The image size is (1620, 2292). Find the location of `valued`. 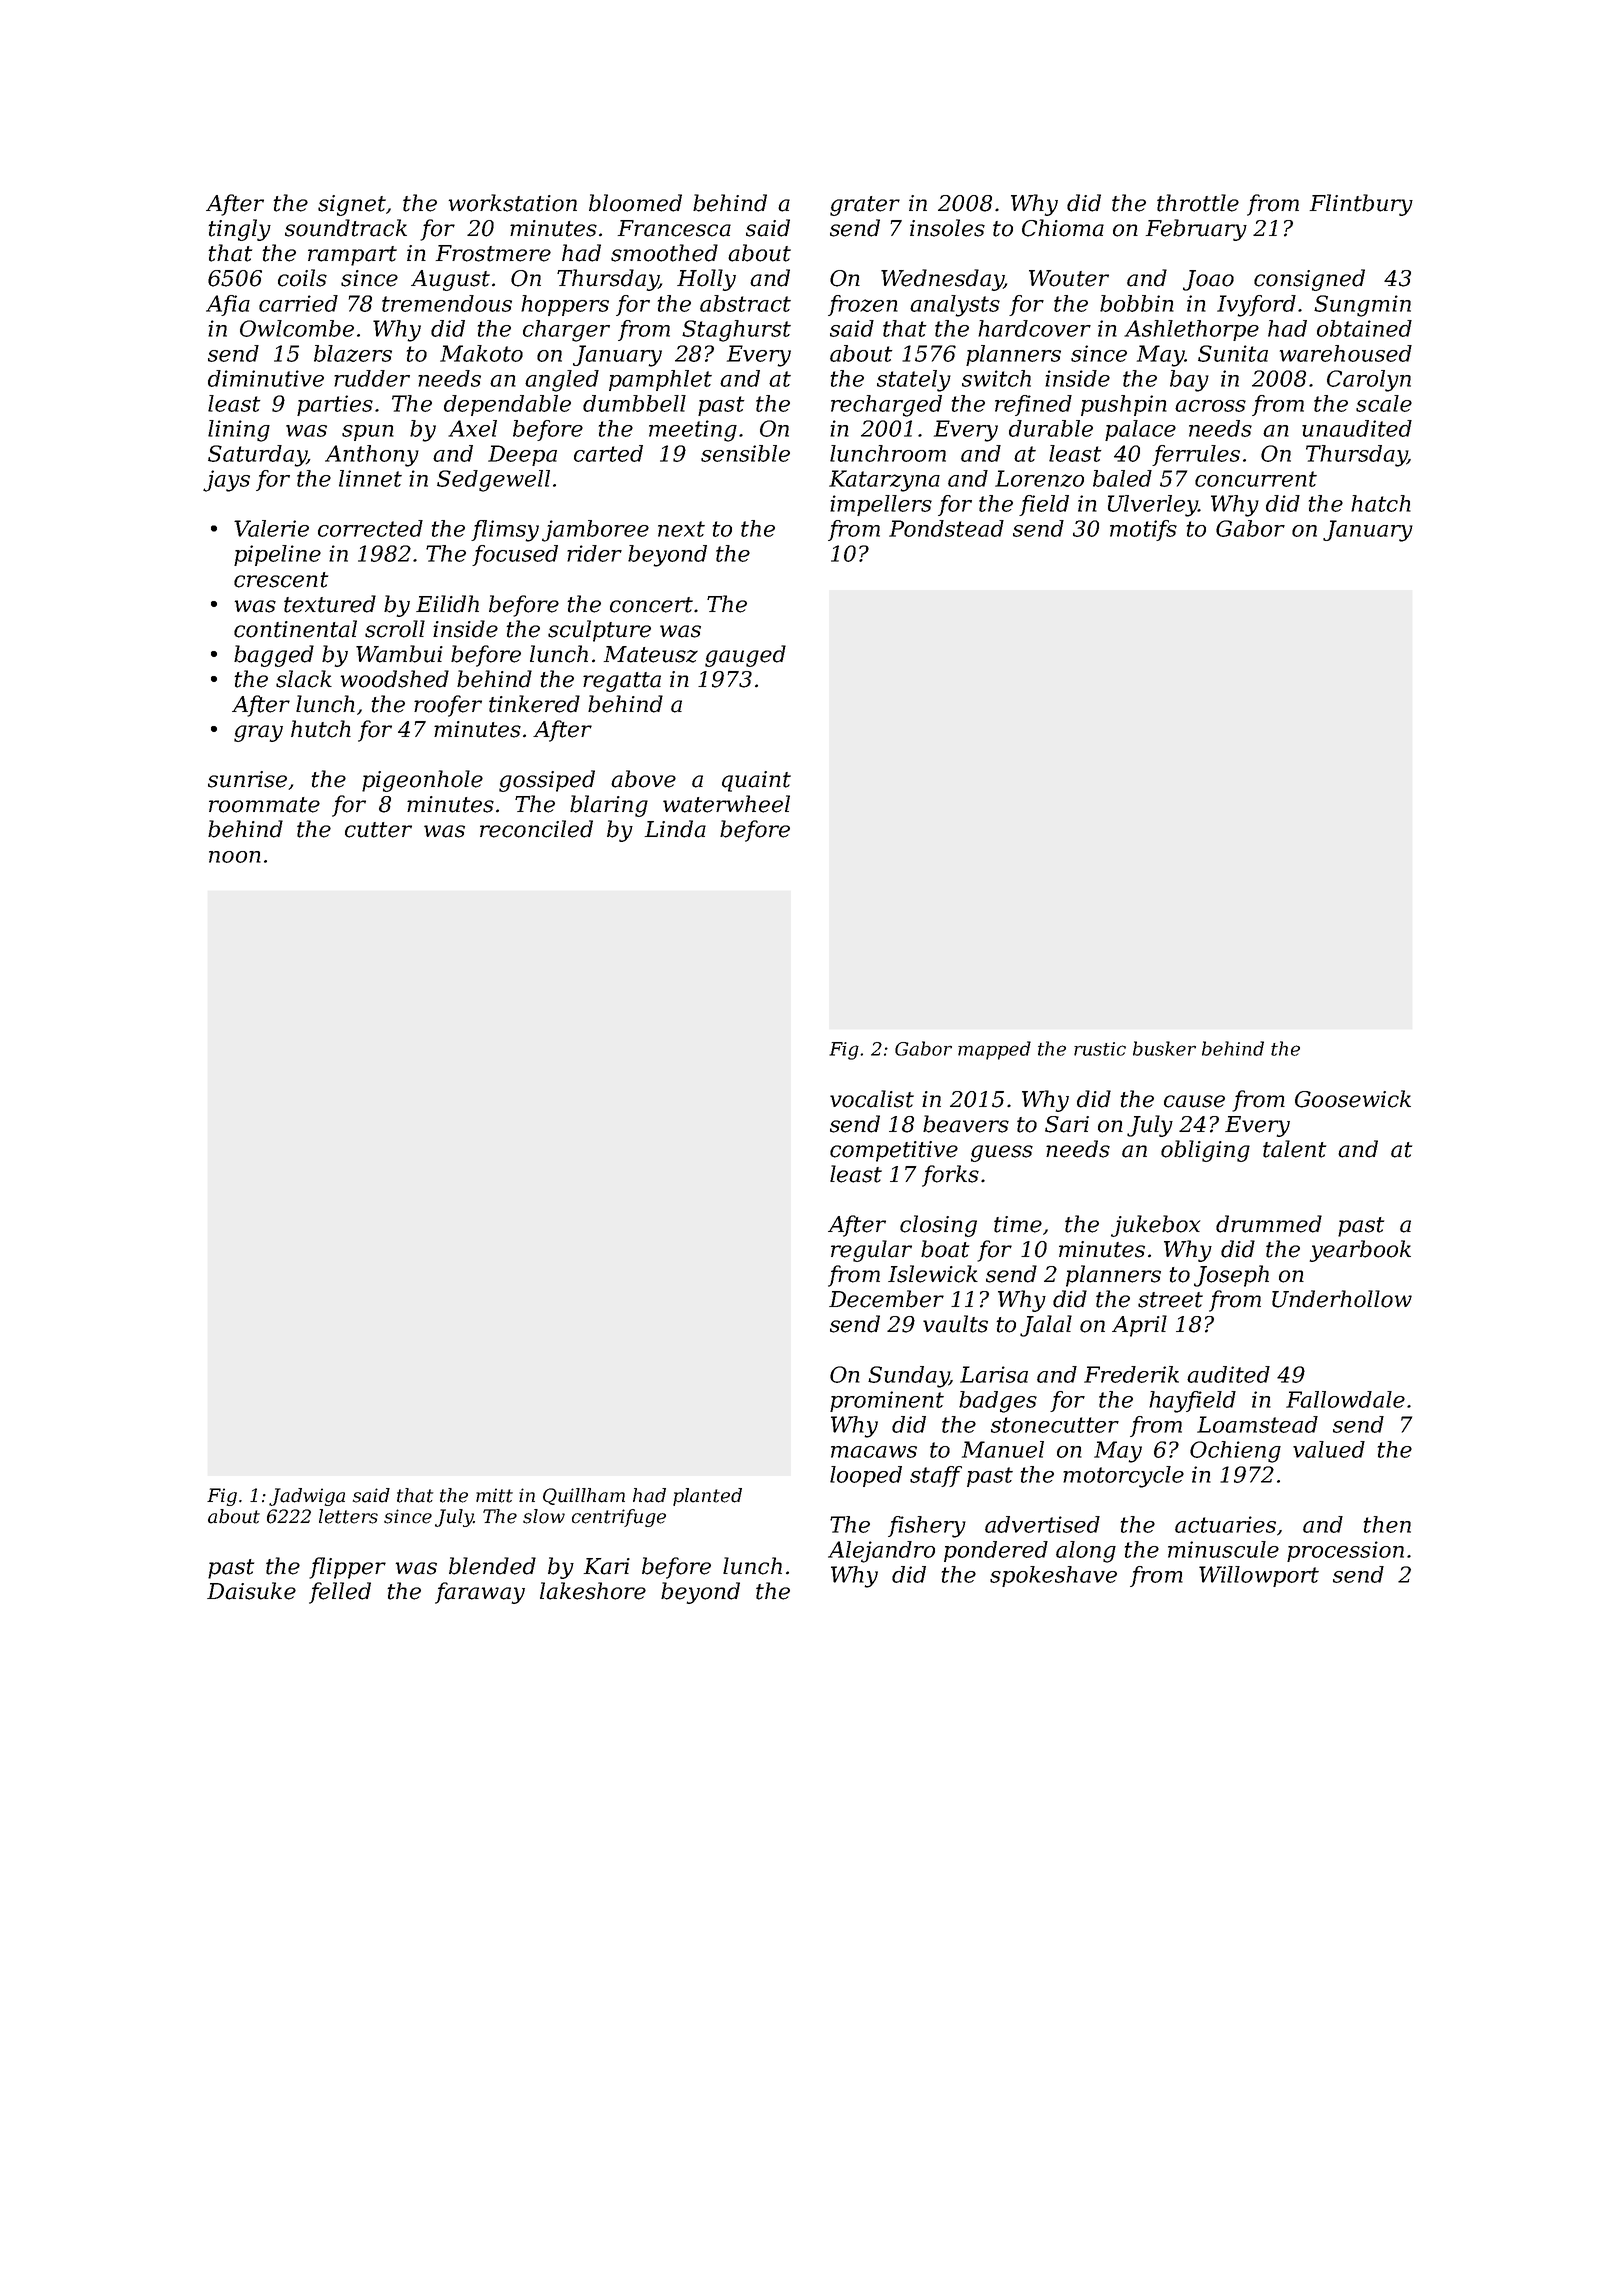

valued is located at coordinates (1329, 1449).
